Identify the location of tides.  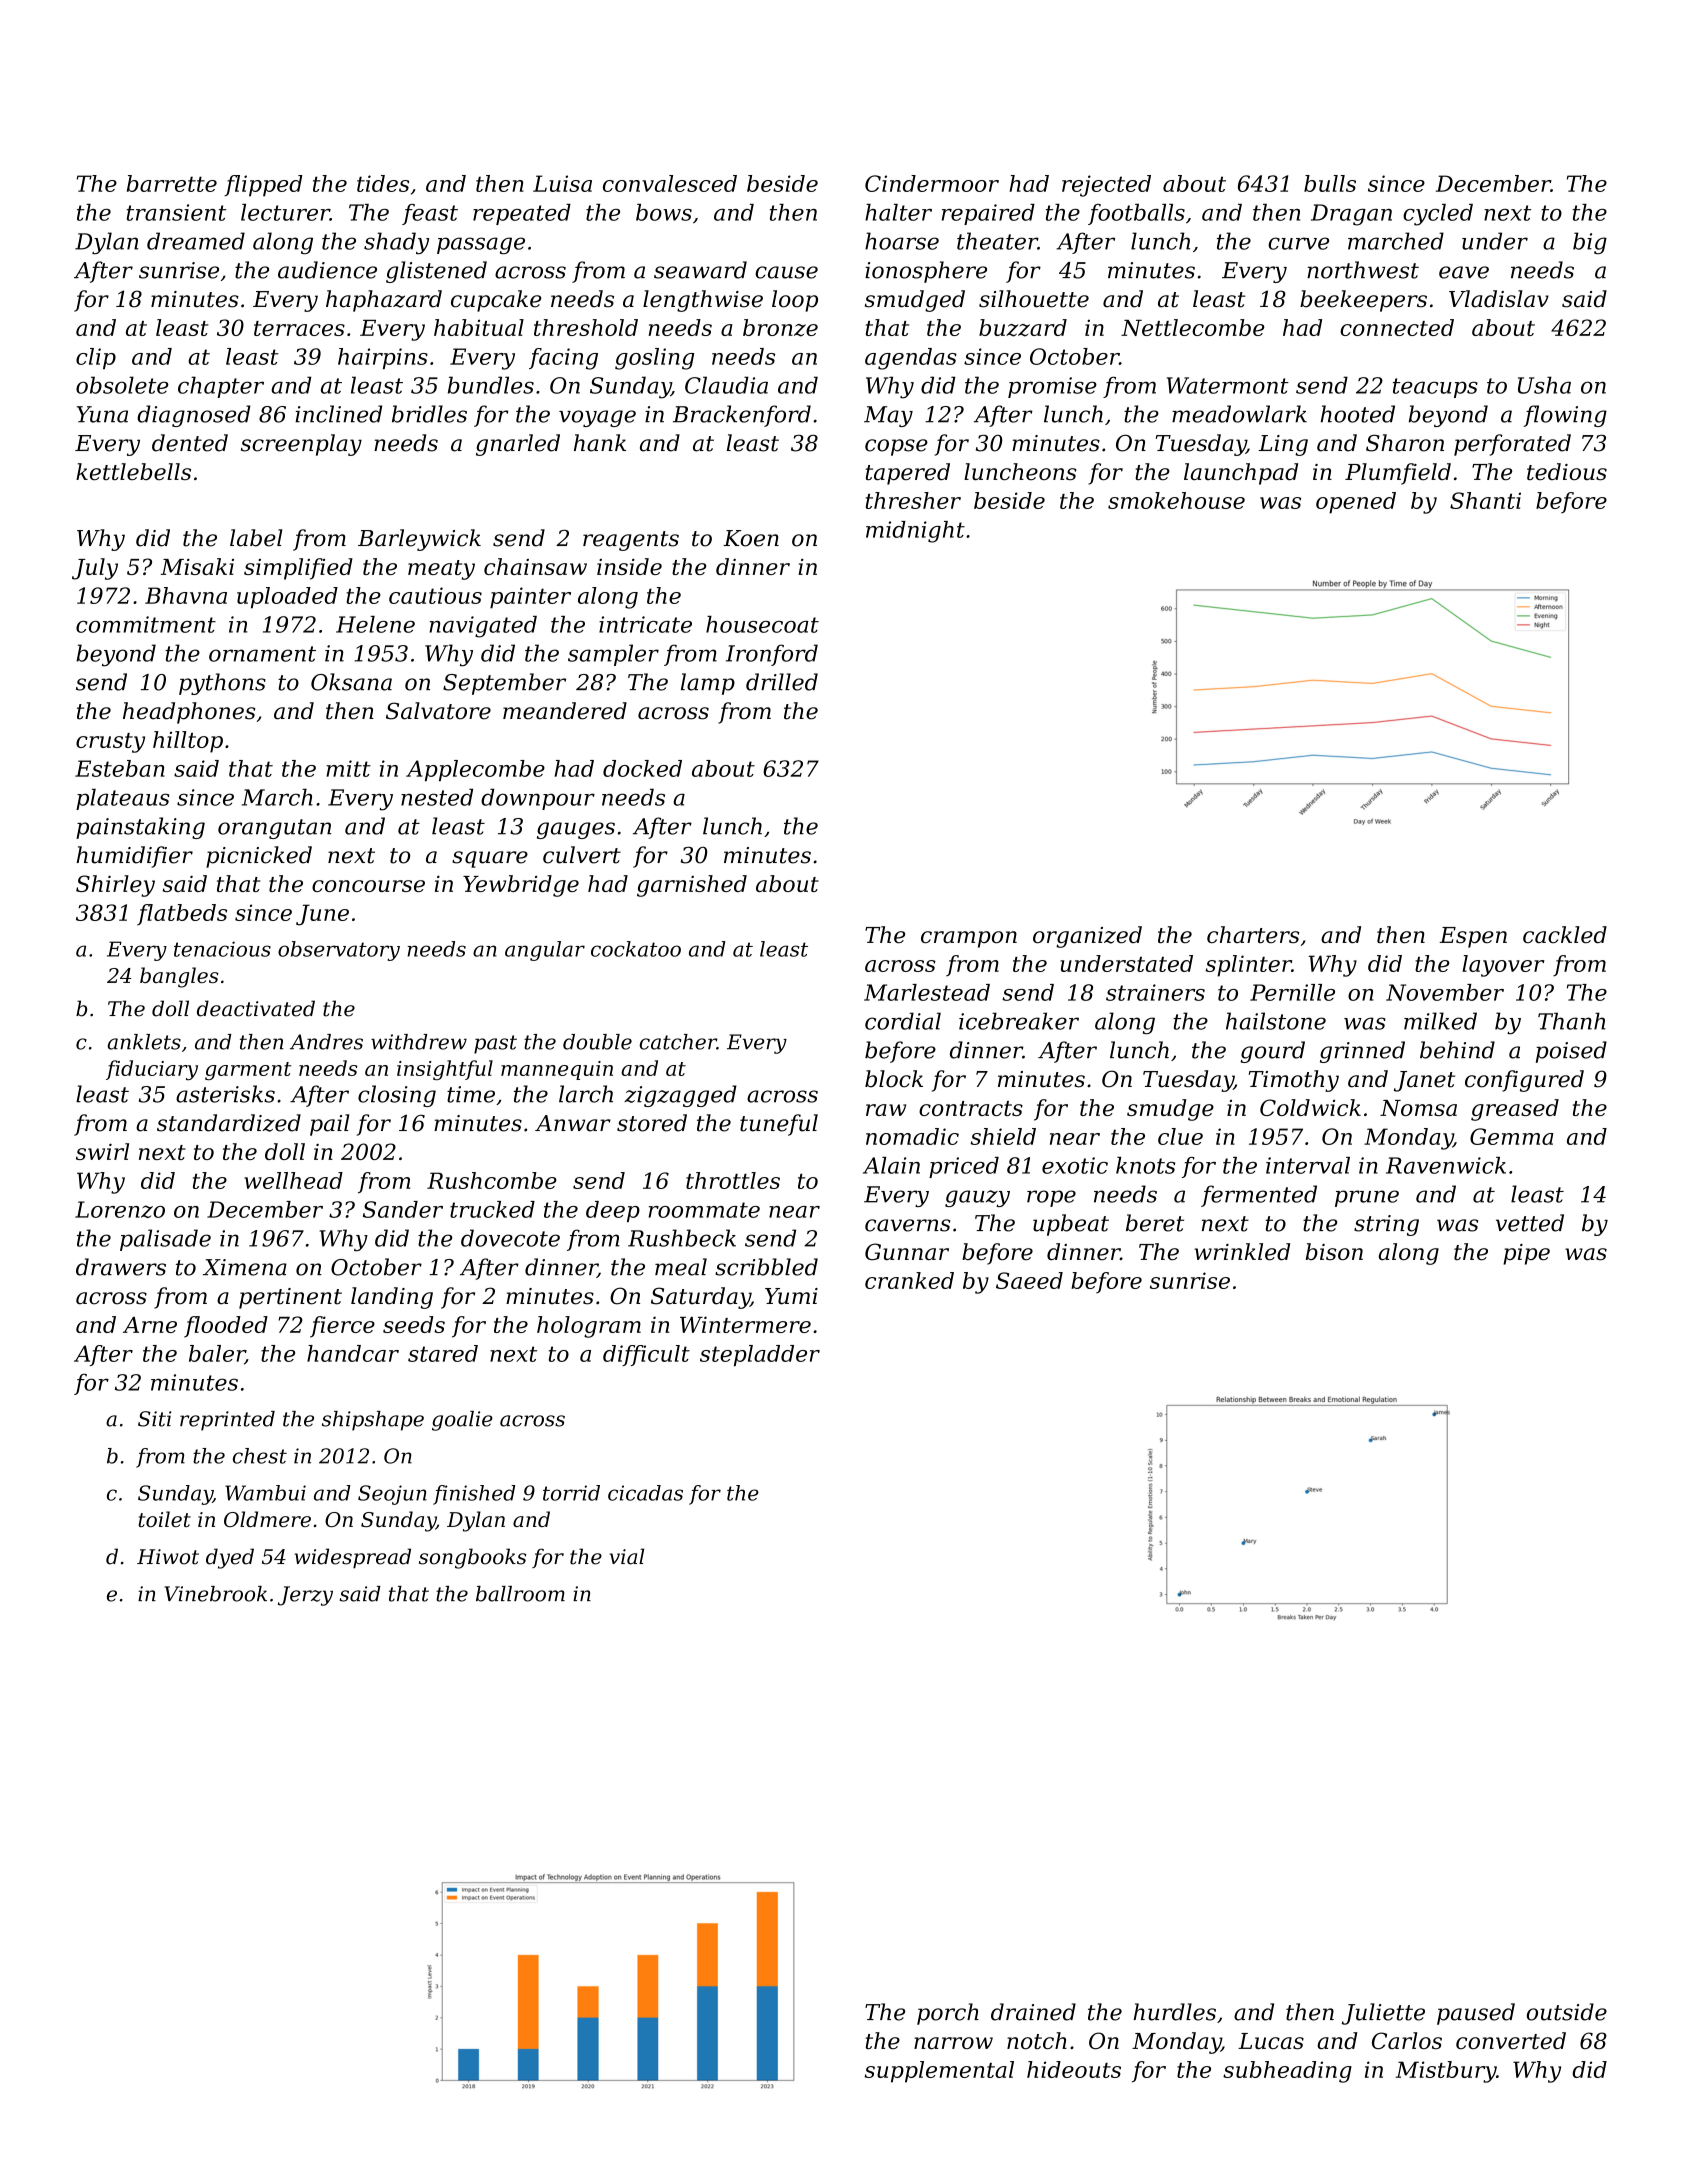
(383, 183).
